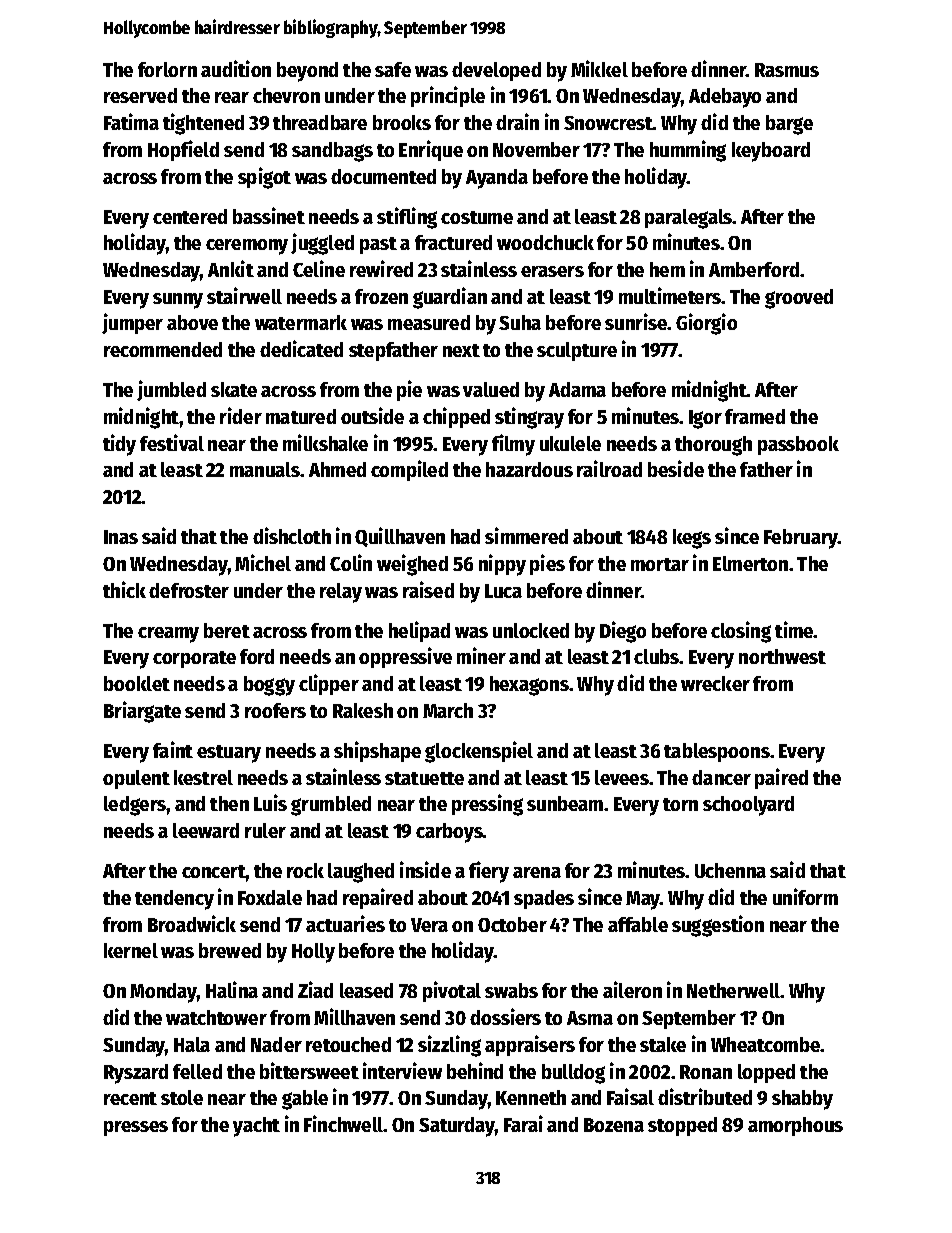 This screenshot has height=1233, width=952. Describe the element at coordinates (130, 1098) in the screenshot. I see `recent` at that location.
